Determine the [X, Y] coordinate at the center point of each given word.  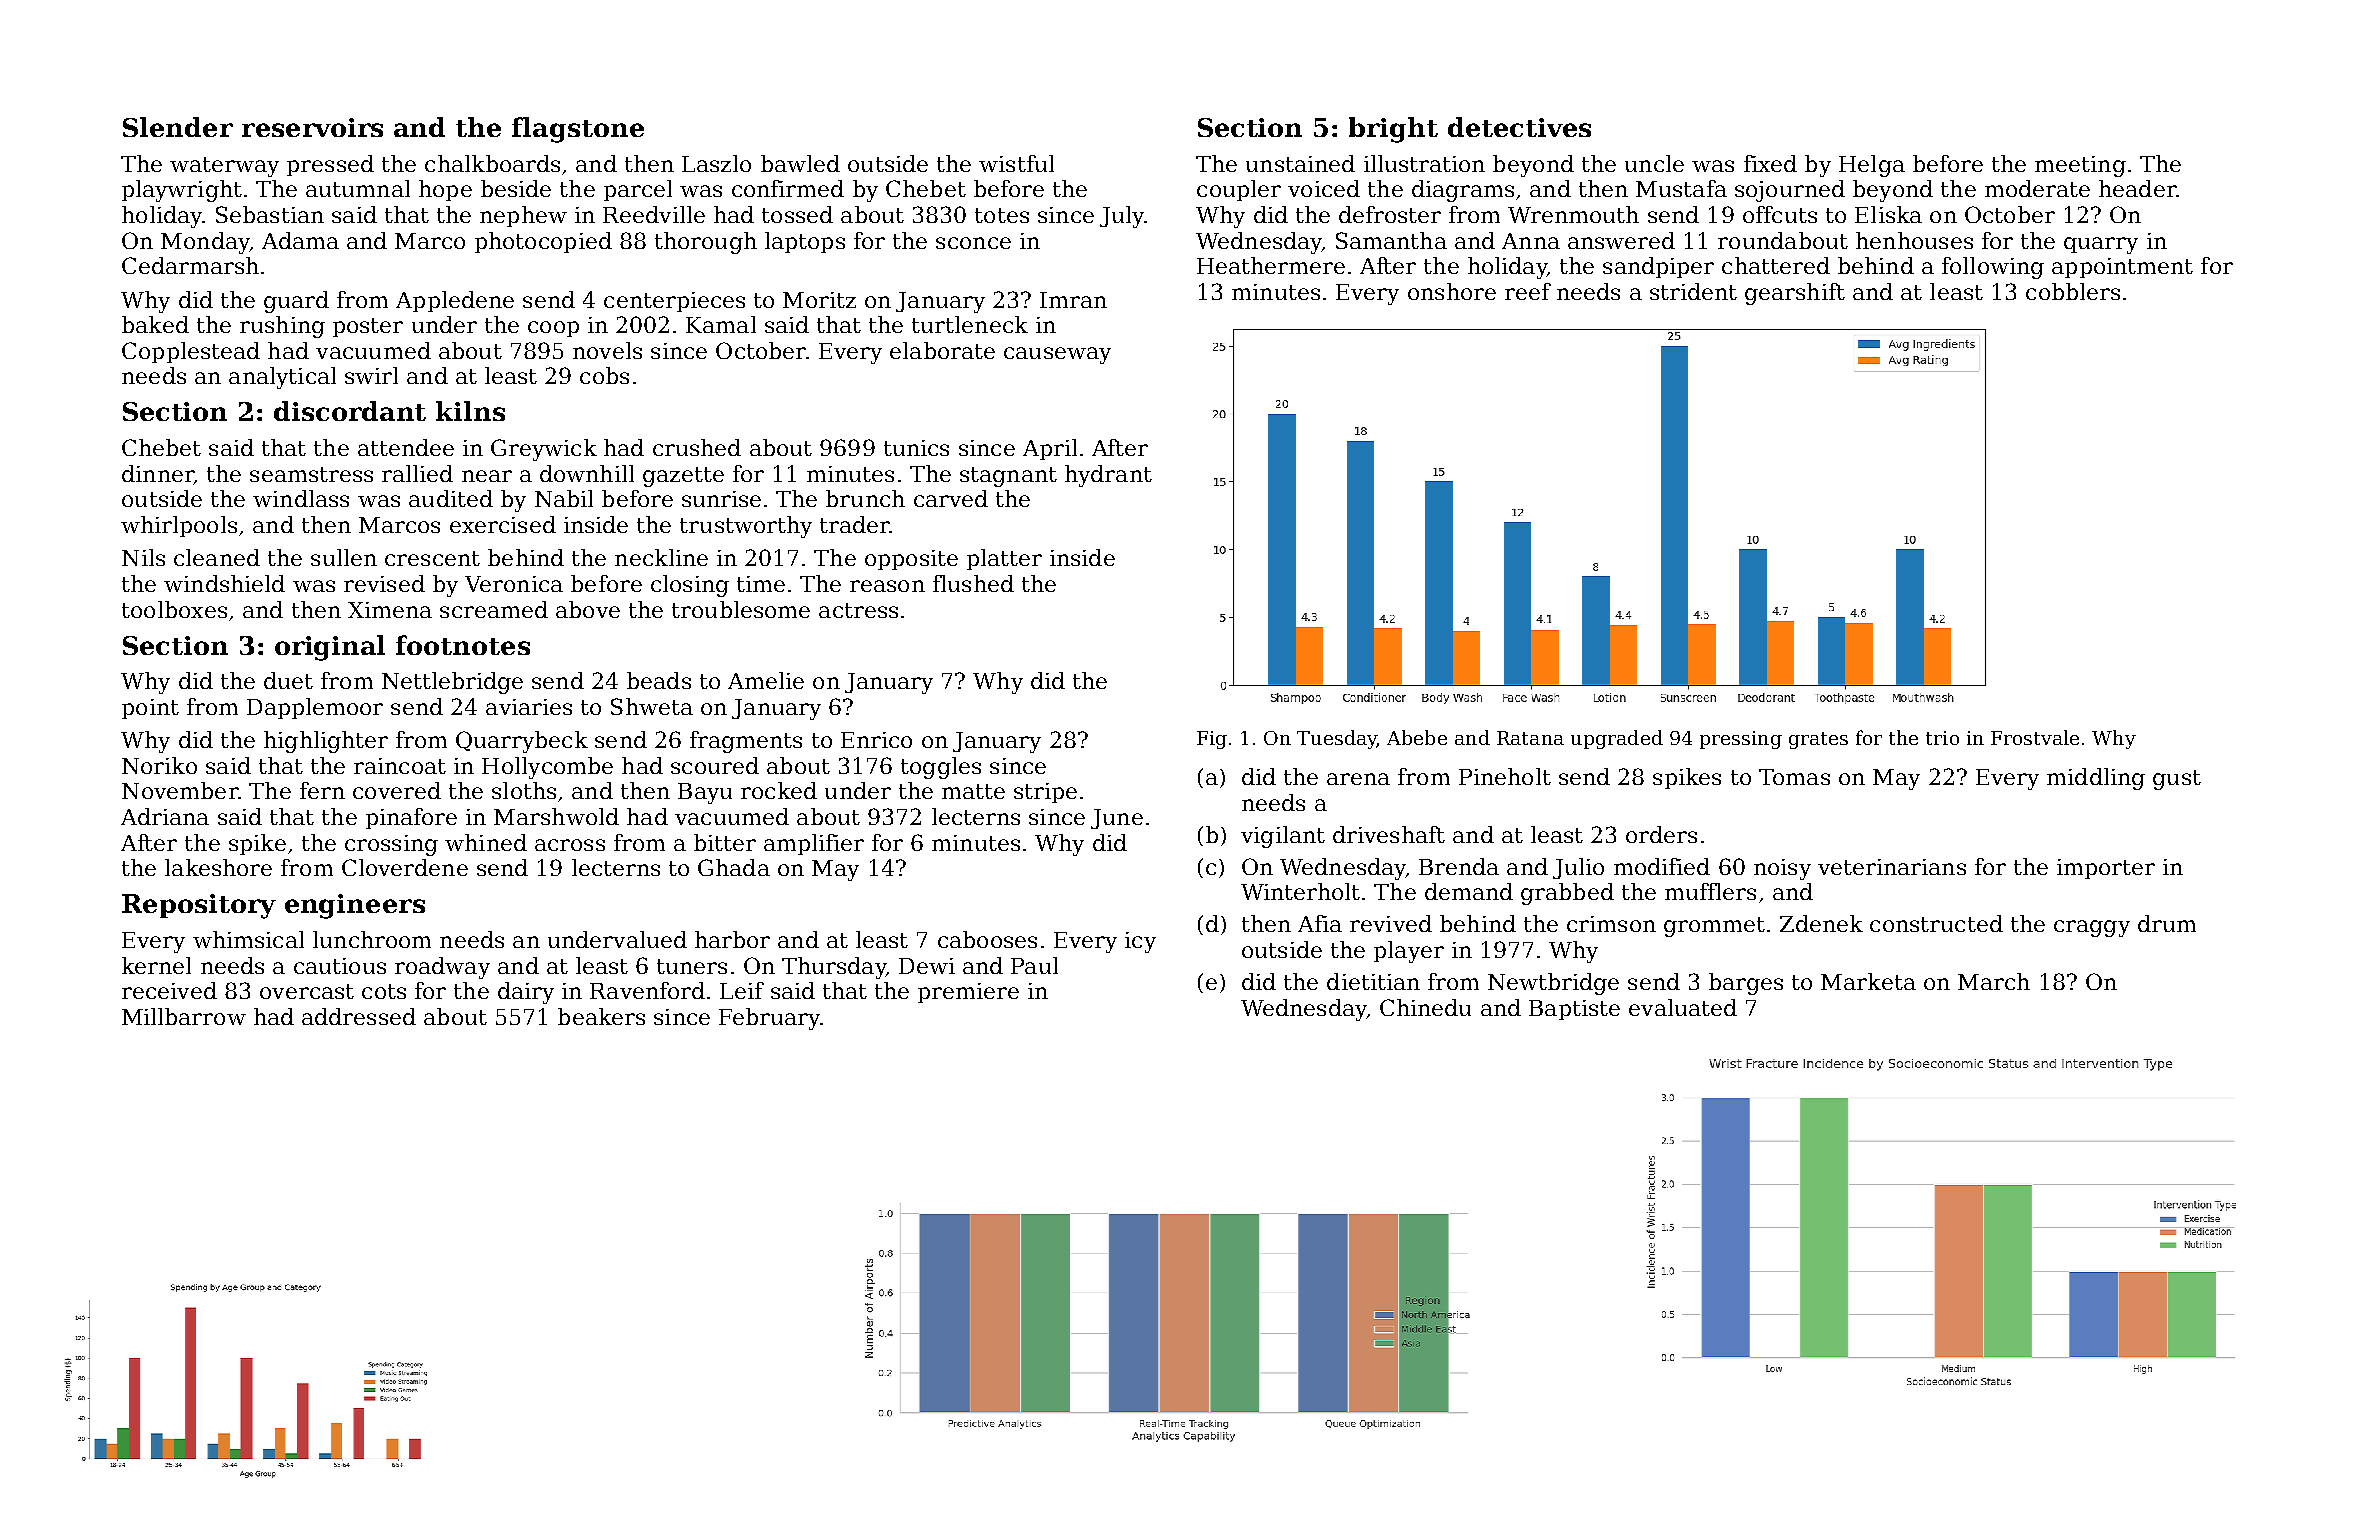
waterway [224, 167]
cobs [604, 375]
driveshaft [1389, 834]
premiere [968, 993]
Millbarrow [184, 1016]
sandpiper [1658, 267]
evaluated [1683, 1007]
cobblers [2073, 291]
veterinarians [1892, 867]
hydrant [1108, 476]
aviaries [529, 707]
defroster [1390, 214]
